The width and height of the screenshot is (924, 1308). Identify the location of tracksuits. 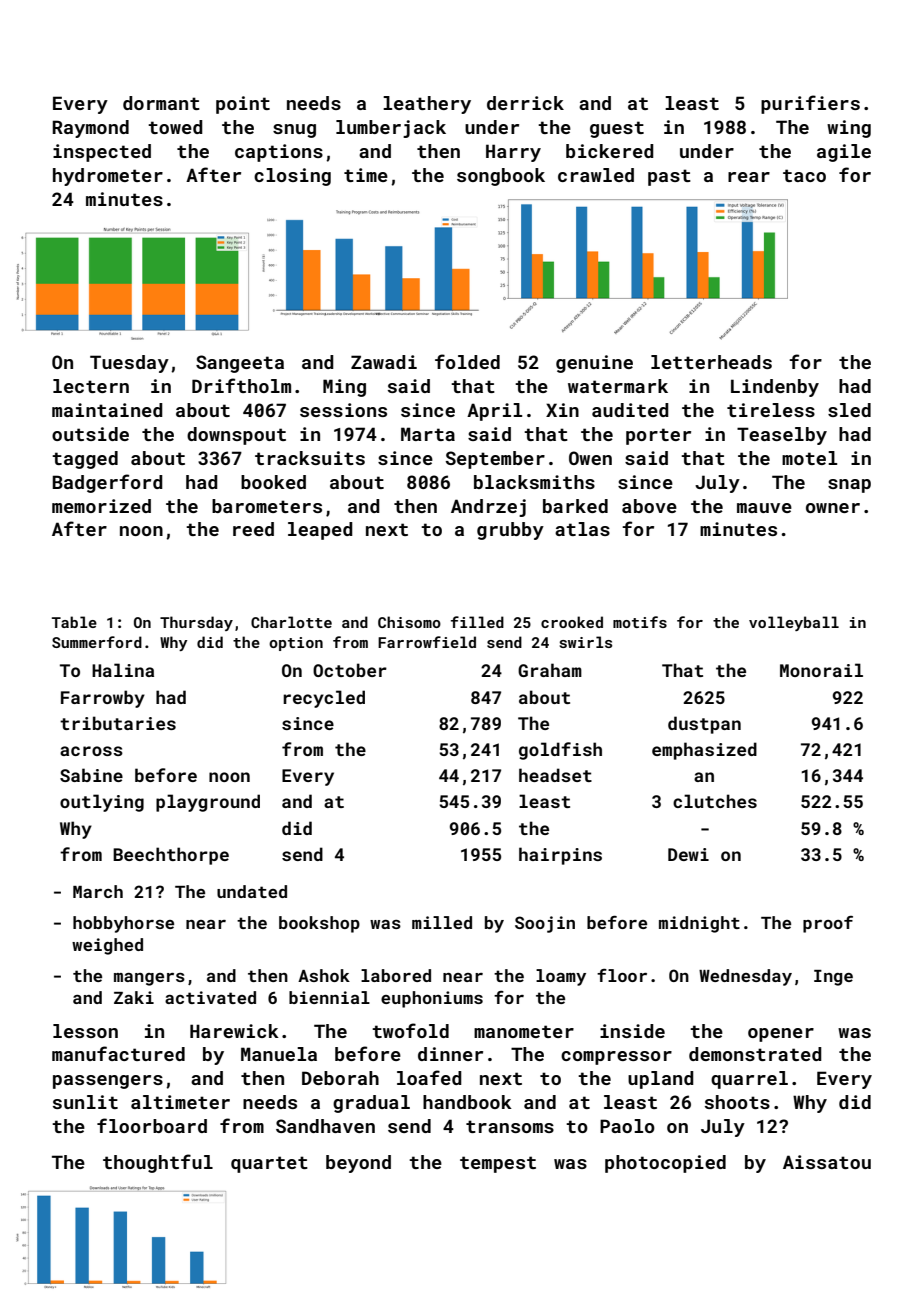
(310, 458).
